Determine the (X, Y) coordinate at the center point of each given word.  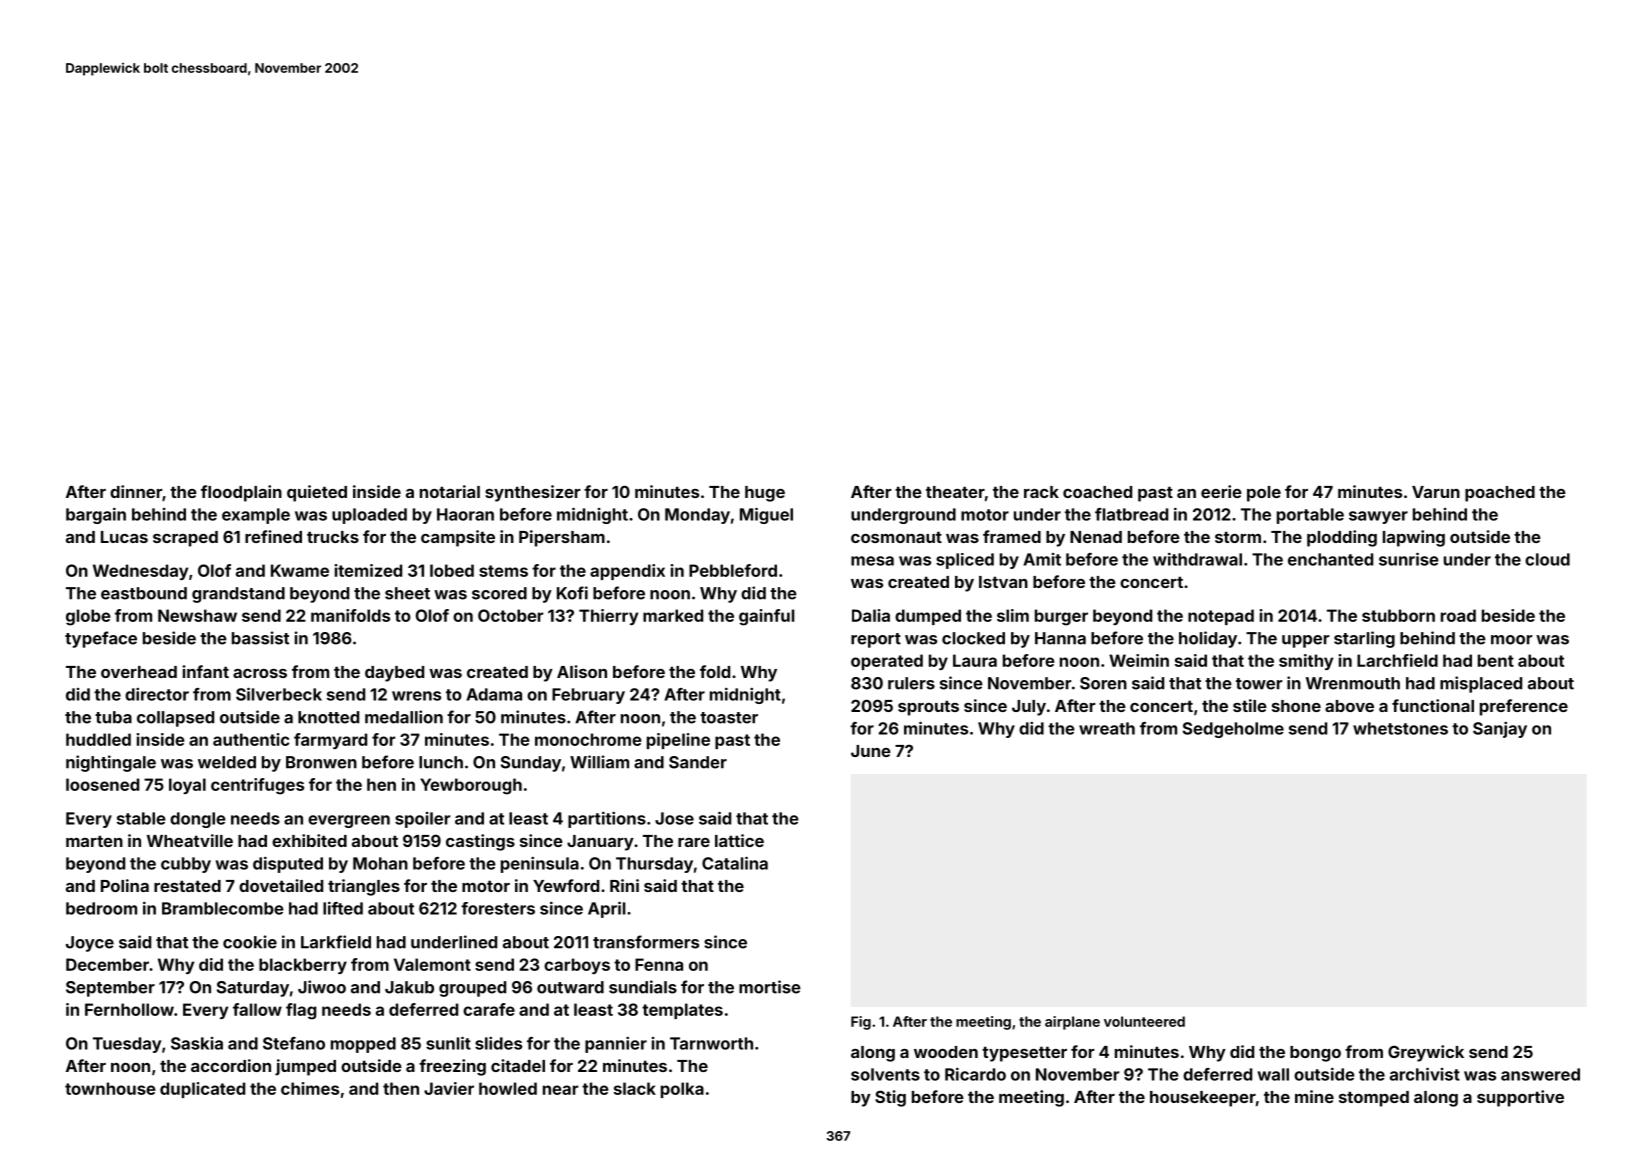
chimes (310, 1088)
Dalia (871, 615)
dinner (136, 491)
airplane (1072, 1023)
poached (1500, 494)
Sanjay (1500, 730)
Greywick (1426, 1053)
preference (1524, 707)
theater (955, 492)
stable (141, 818)
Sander (698, 762)
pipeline (678, 741)
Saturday (253, 989)
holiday (1208, 639)
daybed (394, 674)
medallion (404, 717)
